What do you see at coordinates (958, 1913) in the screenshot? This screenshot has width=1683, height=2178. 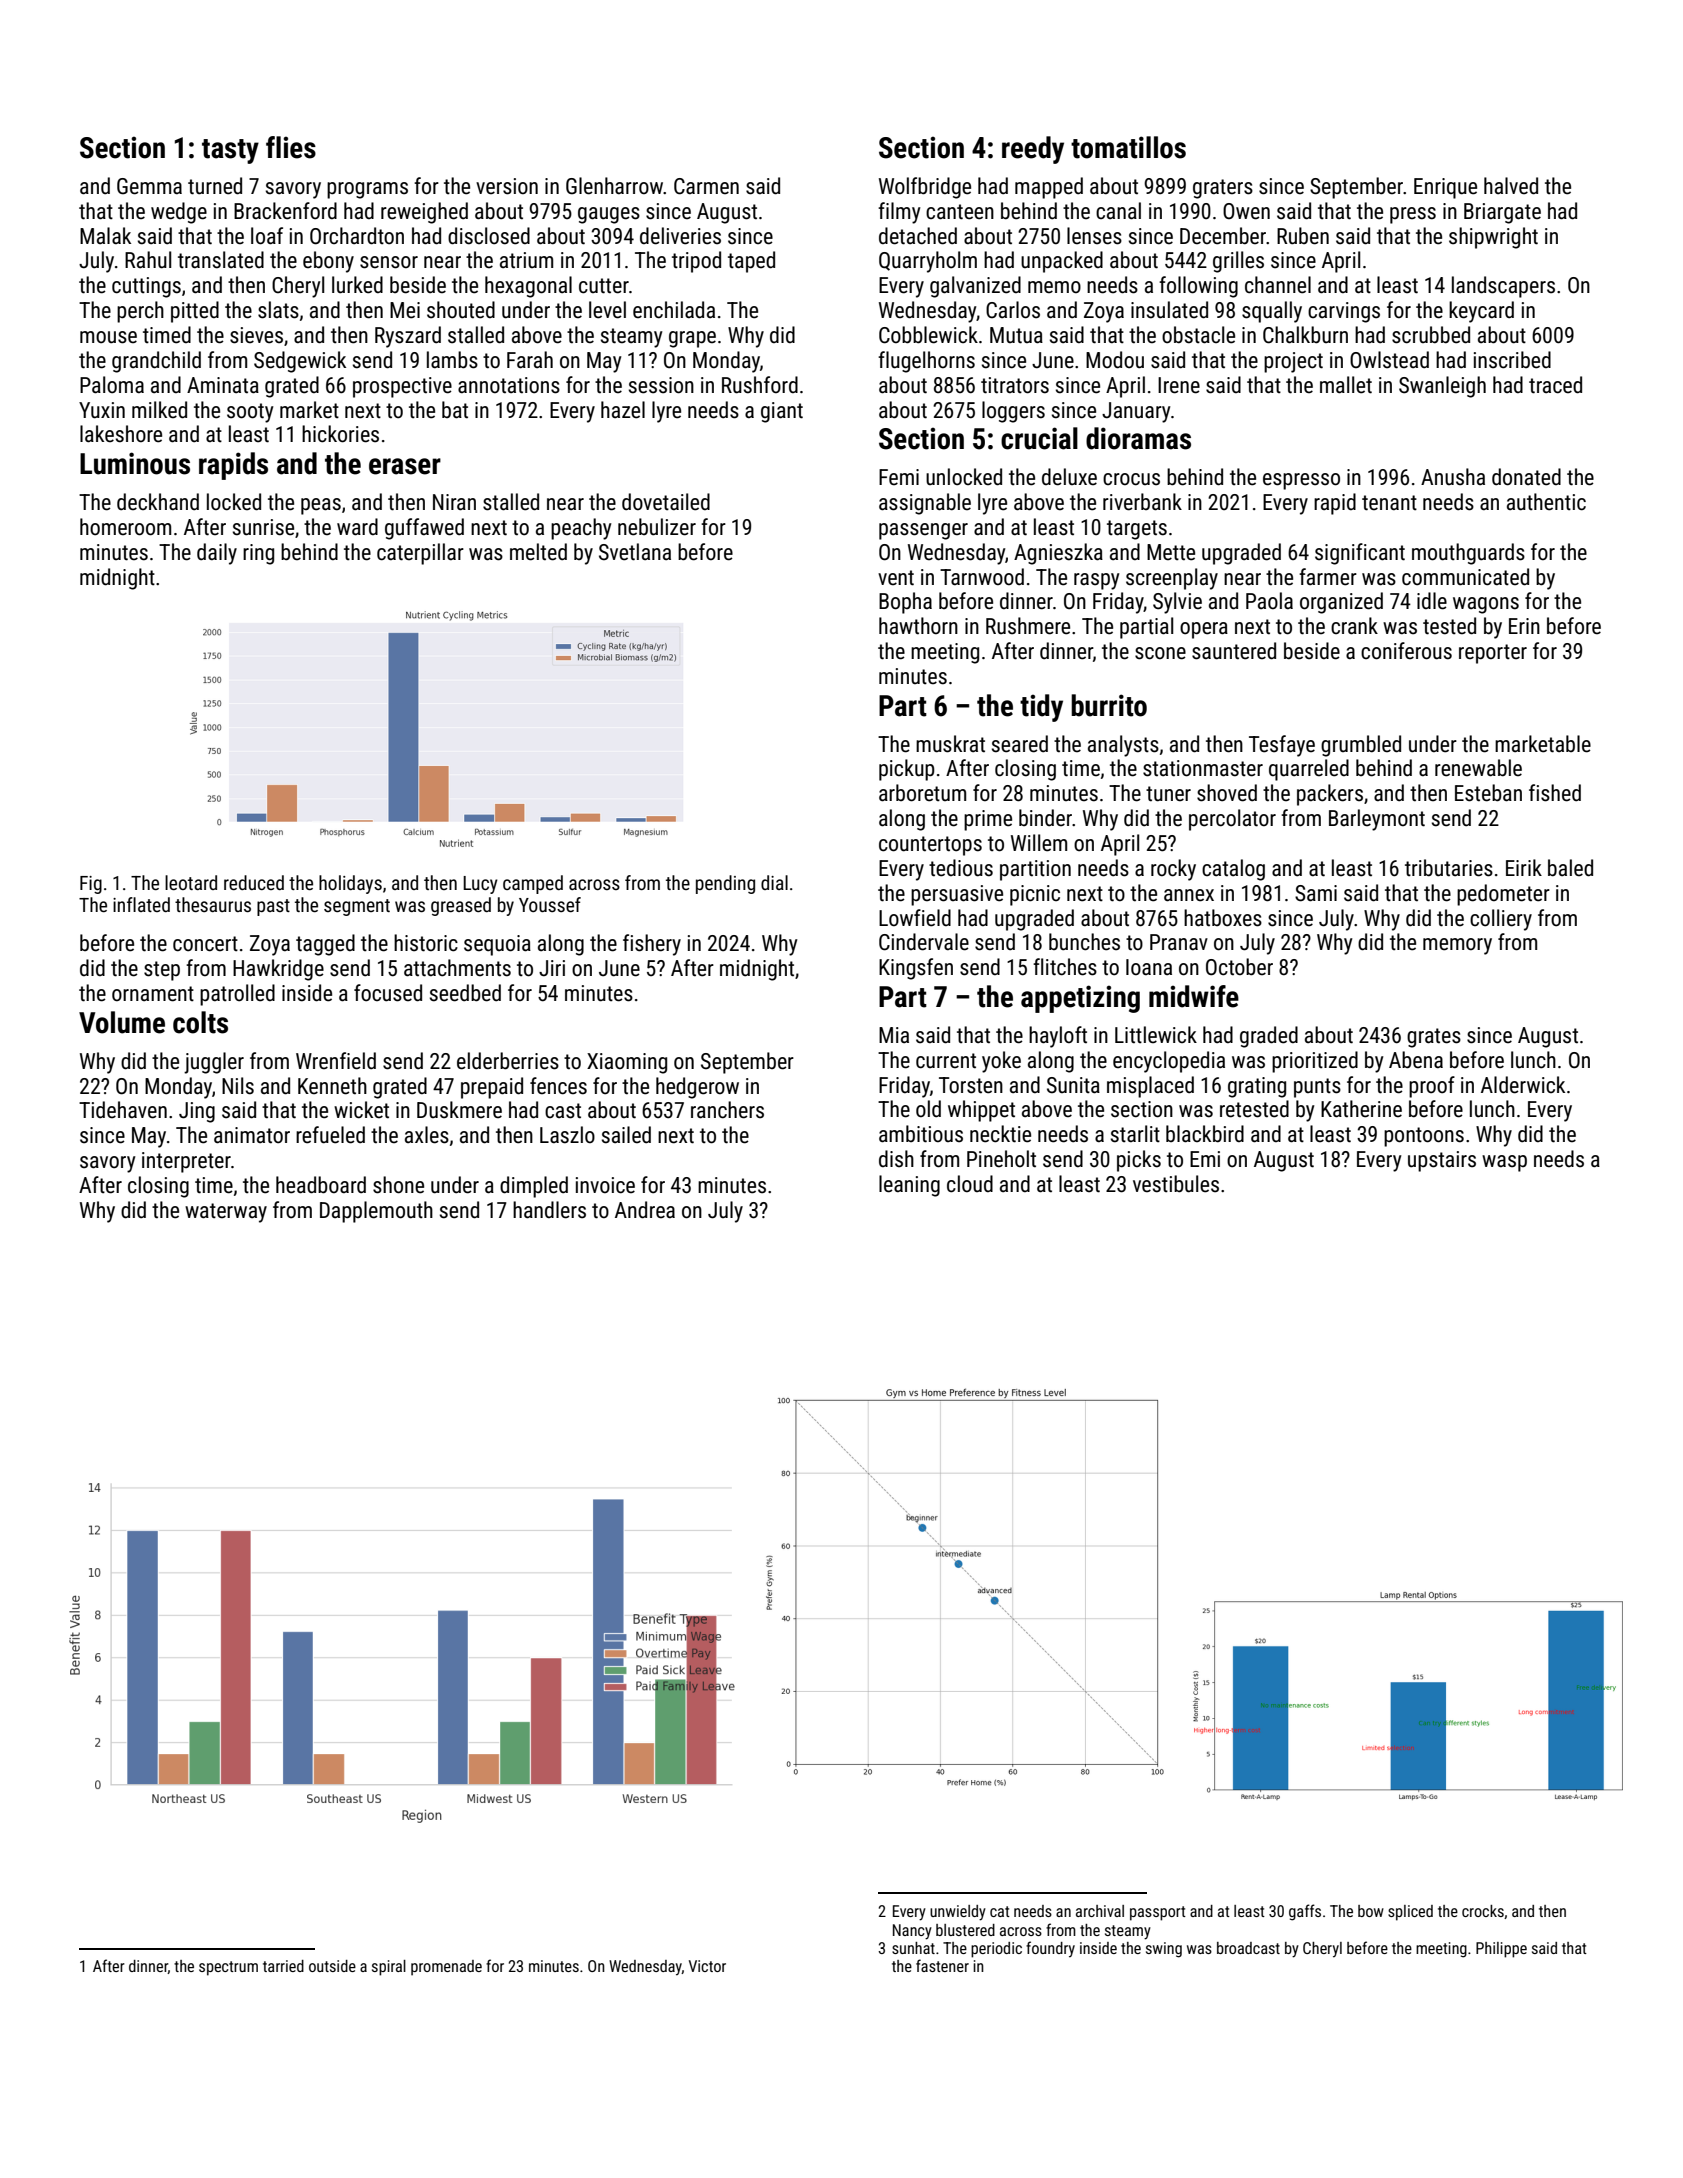 I see `unwieldy` at bounding box center [958, 1913].
